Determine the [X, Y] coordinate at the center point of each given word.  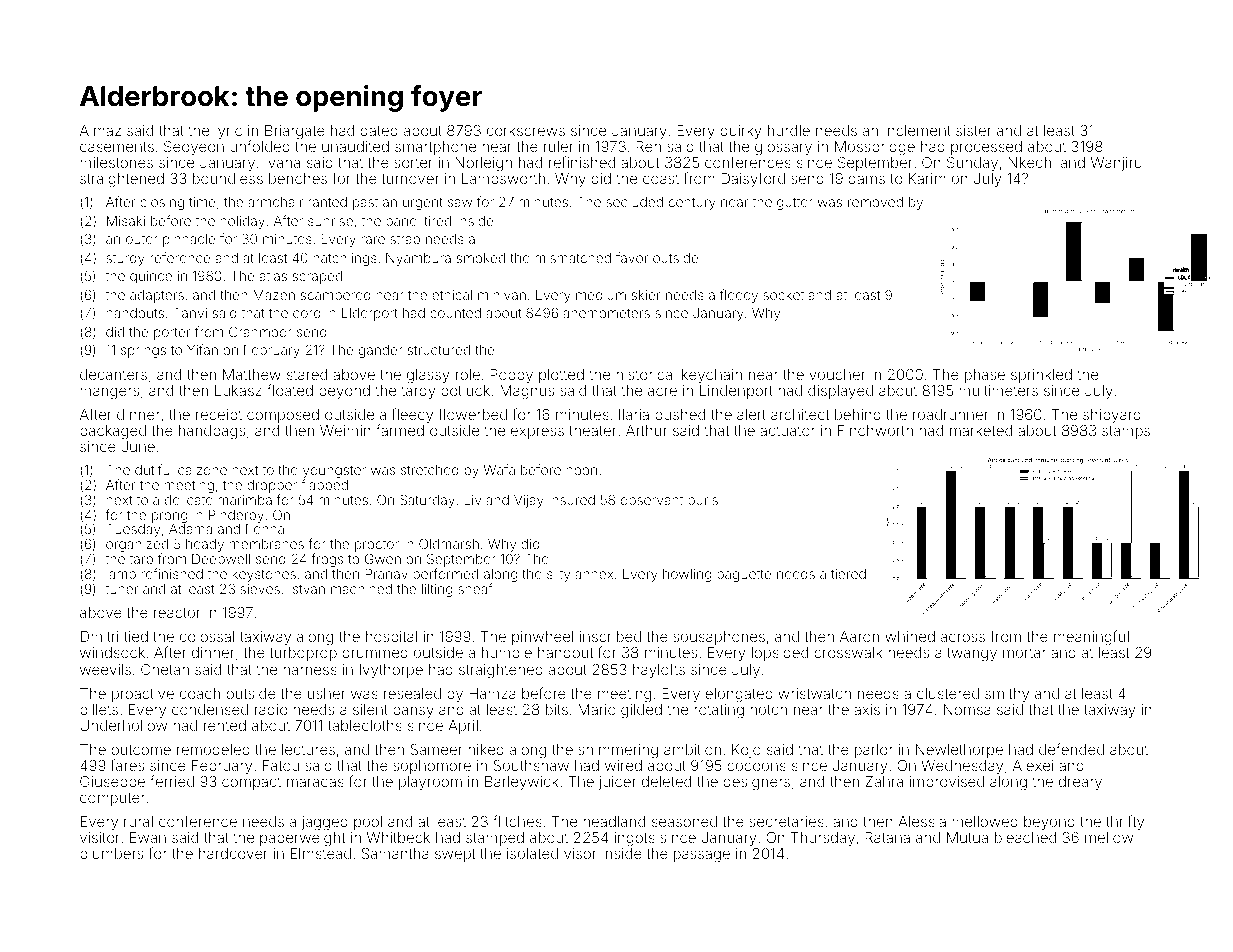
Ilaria [634, 414]
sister [973, 130]
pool [368, 823]
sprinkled [1041, 376]
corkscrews [526, 130]
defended [1071, 749]
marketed [981, 430]
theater [592, 430]
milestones [116, 162]
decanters [113, 374]
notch [768, 709]
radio [271, 709]
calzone [202, 470]
